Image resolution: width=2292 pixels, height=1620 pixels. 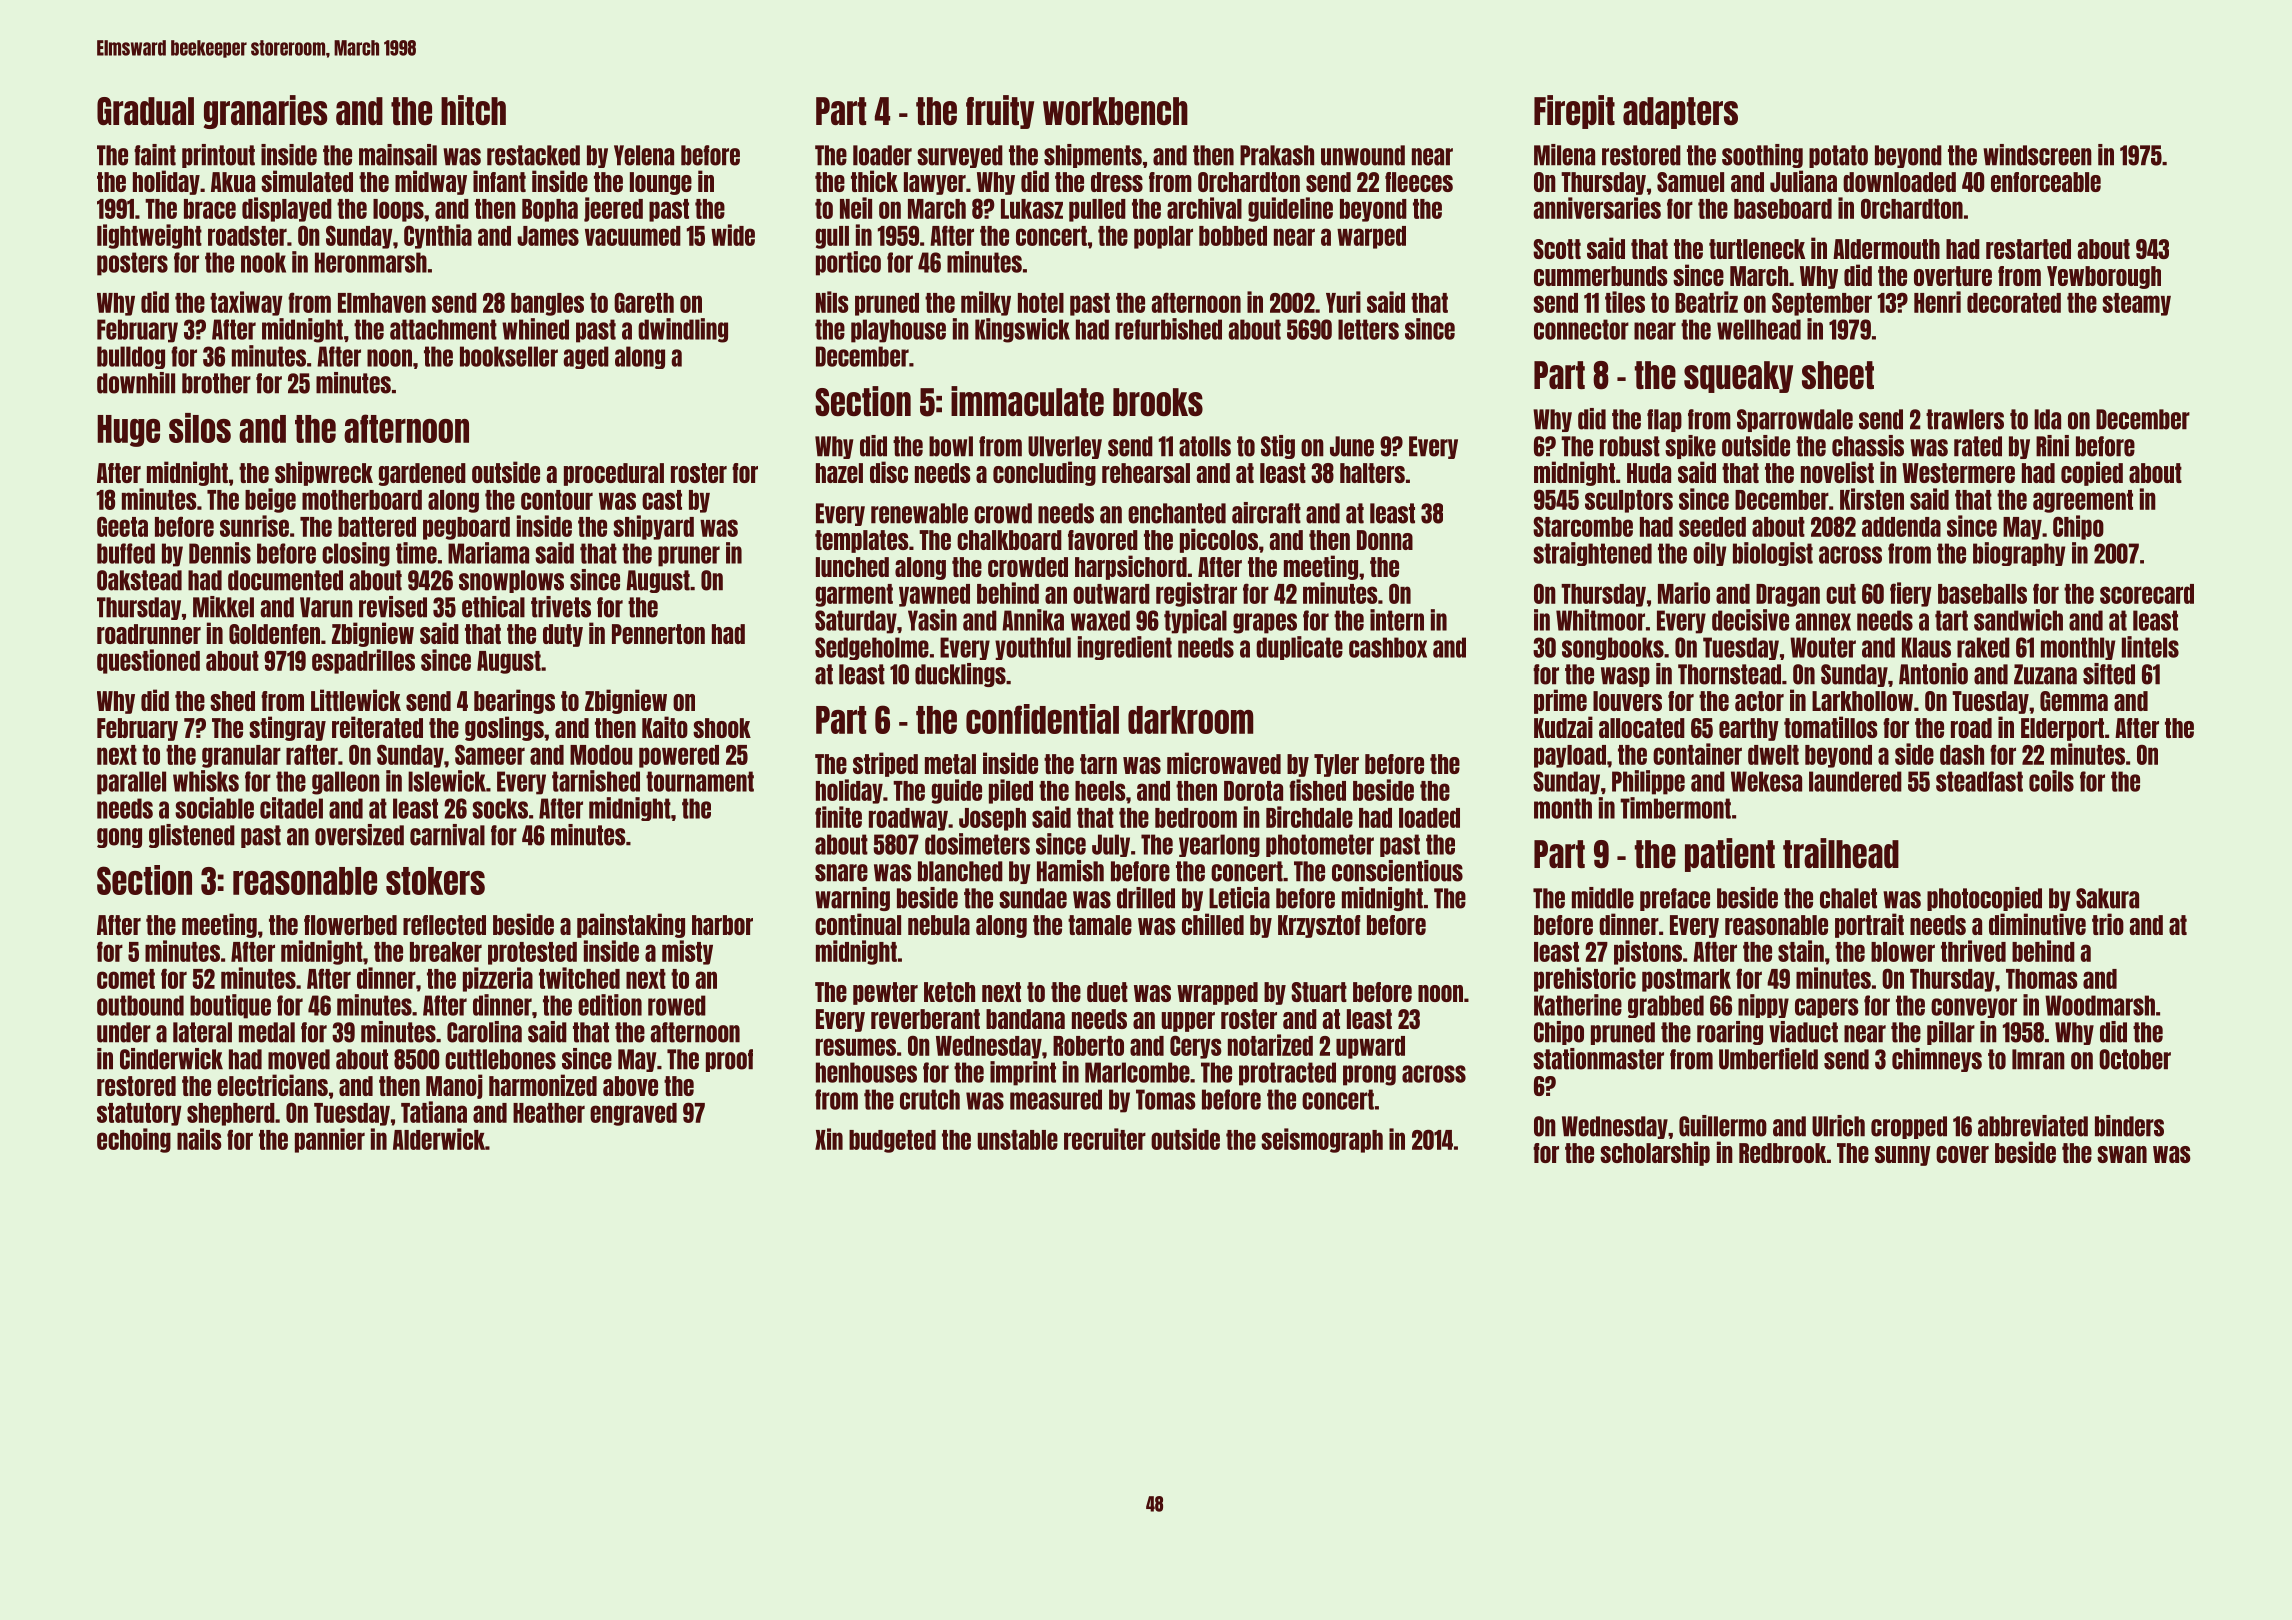 I want to click on chalet, so click(x=1848, y=898).
